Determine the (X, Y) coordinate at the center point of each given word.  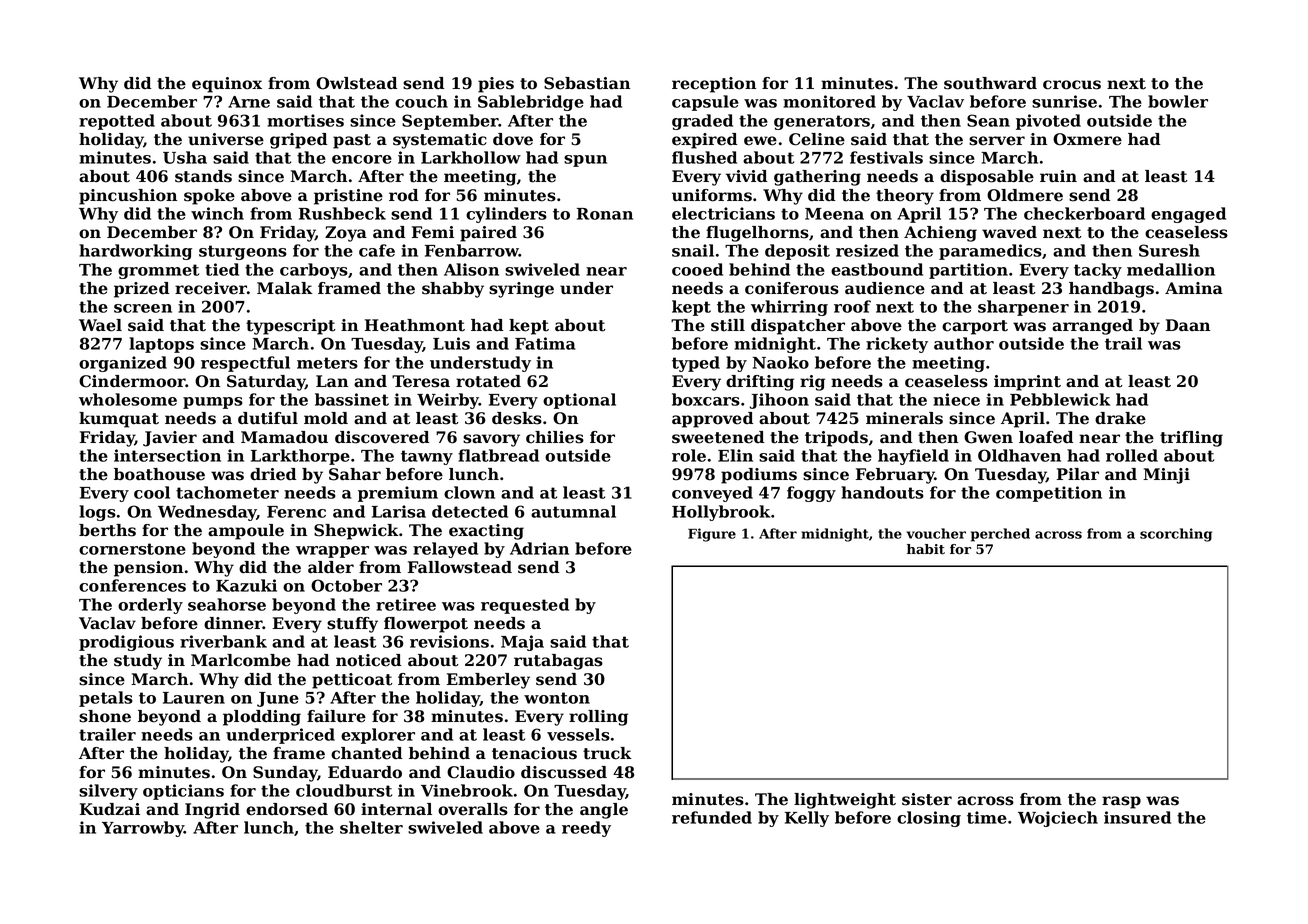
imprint (1027, 383)
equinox (227, 85)
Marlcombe (241, 660)
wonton (557, 698)
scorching (1176, 535)
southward (990, 83)
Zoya (346, 234)
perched (1000, 535)
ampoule (246, 532)
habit (926, 549)
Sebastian (587, 83)
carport (975, 327)
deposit (797, 252)
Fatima (545, 343)
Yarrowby (143, 829)
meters (327, 363)
